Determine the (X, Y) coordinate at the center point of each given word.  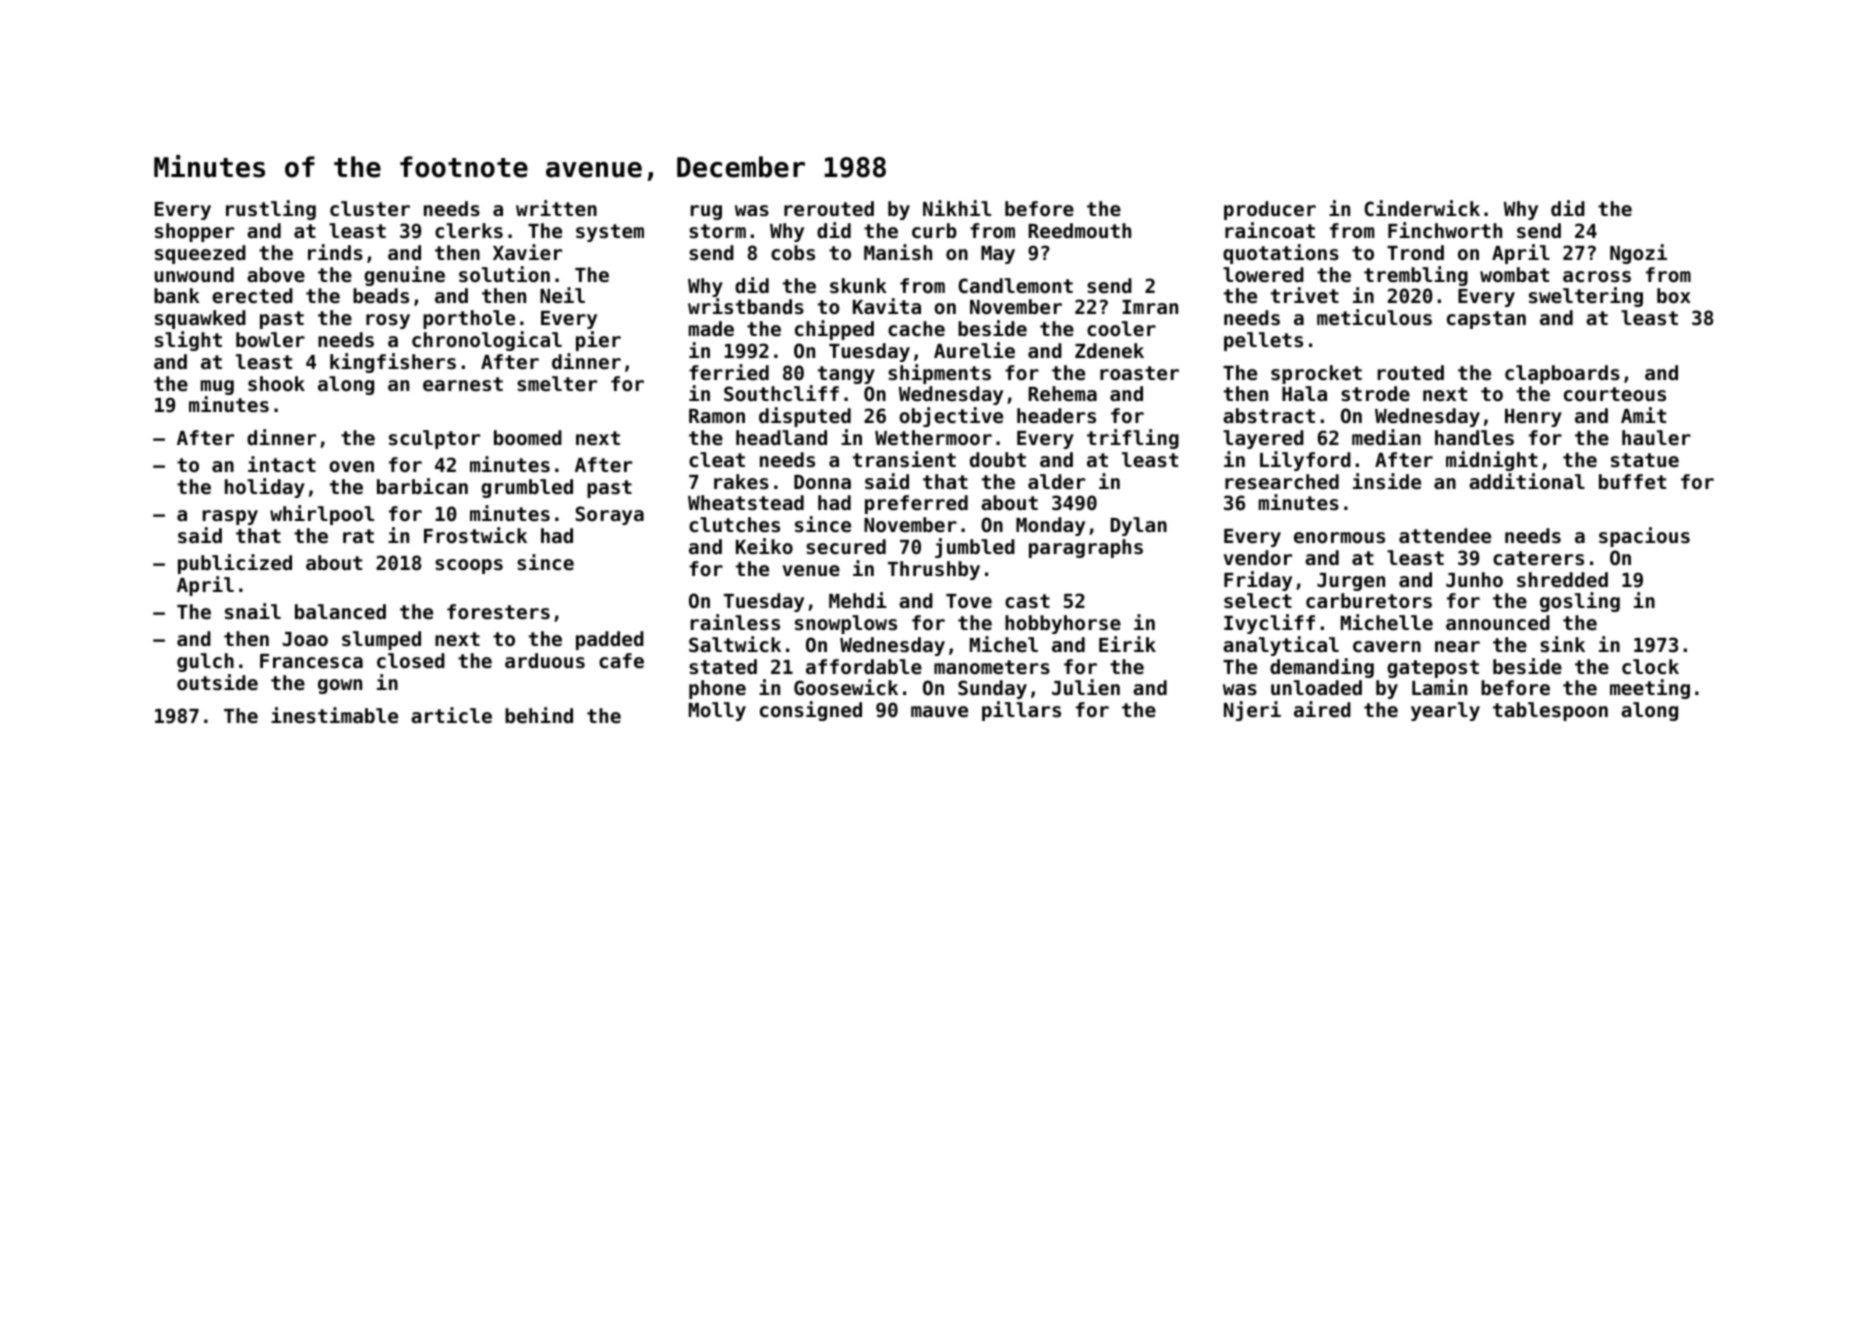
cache (916, 328)
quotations (1281, 254)
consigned (811, 711)
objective (951, 417)
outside (217, 682)
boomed (528, 437)
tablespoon (1550, 711)
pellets (1263, 341)
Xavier (527, 252)
